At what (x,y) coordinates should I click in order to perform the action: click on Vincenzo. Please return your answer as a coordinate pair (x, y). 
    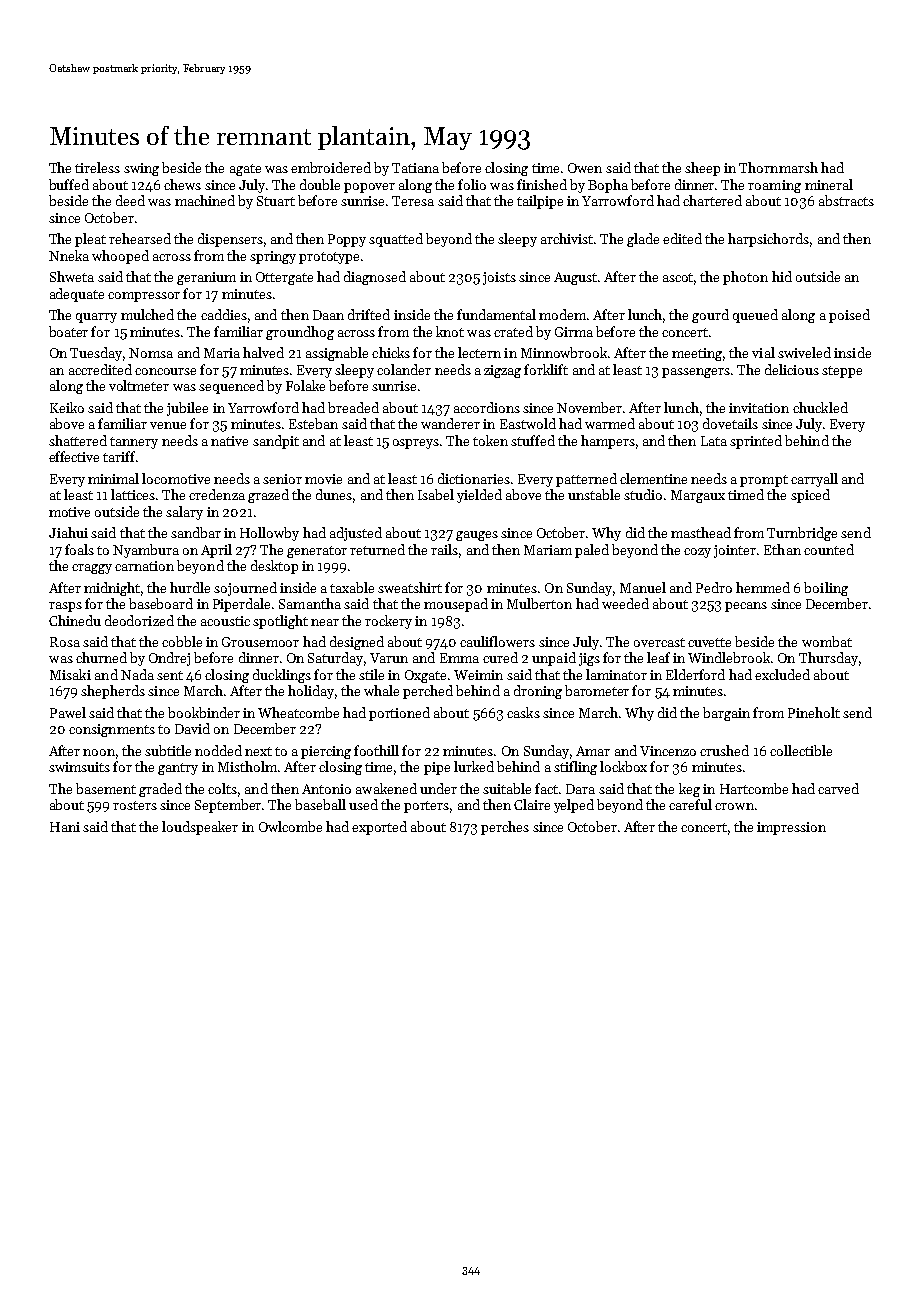
    Looking at the image, I should click on (668, 751).
